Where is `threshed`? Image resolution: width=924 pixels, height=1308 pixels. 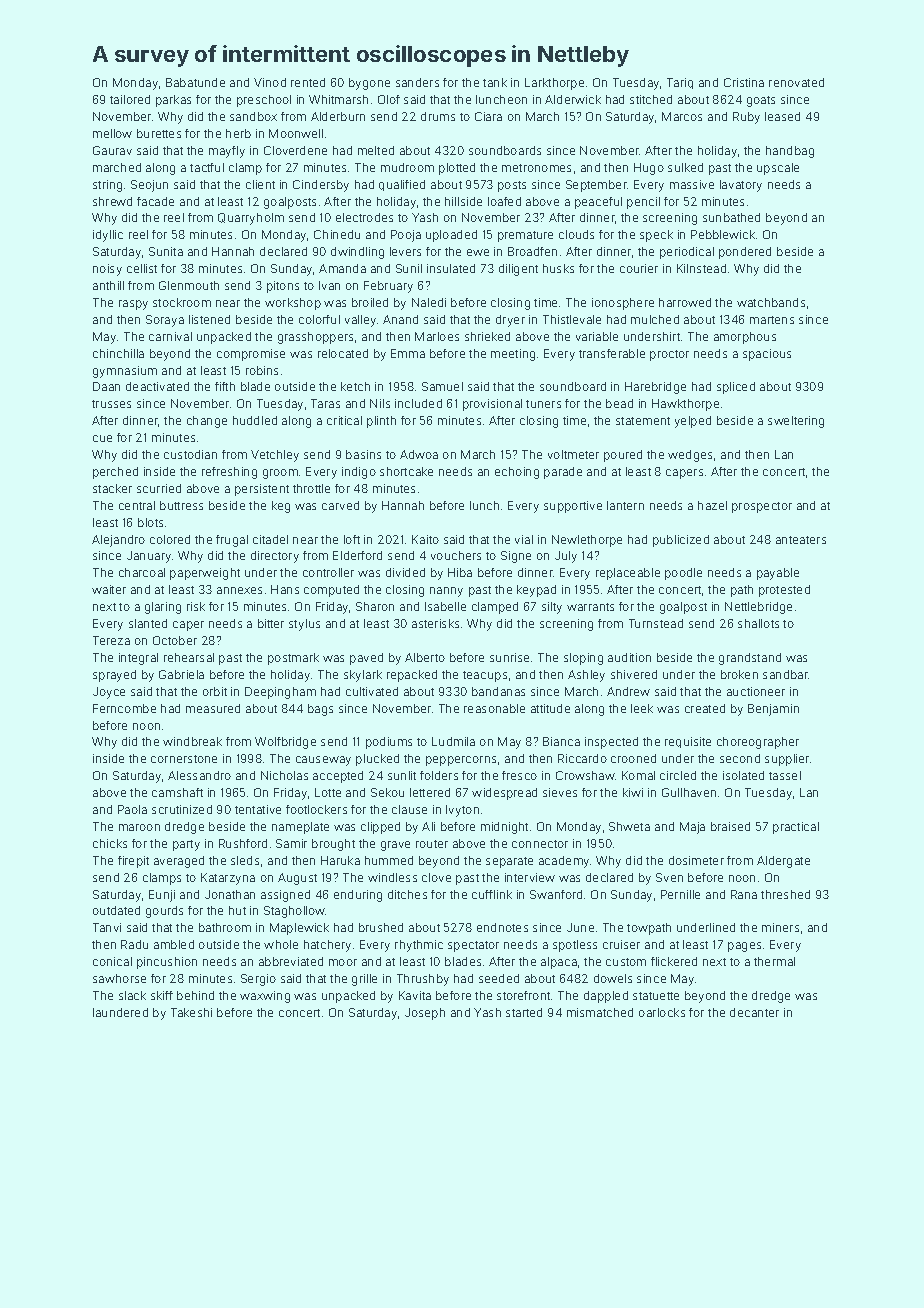 threshed is located at coordinates (785, 894).
